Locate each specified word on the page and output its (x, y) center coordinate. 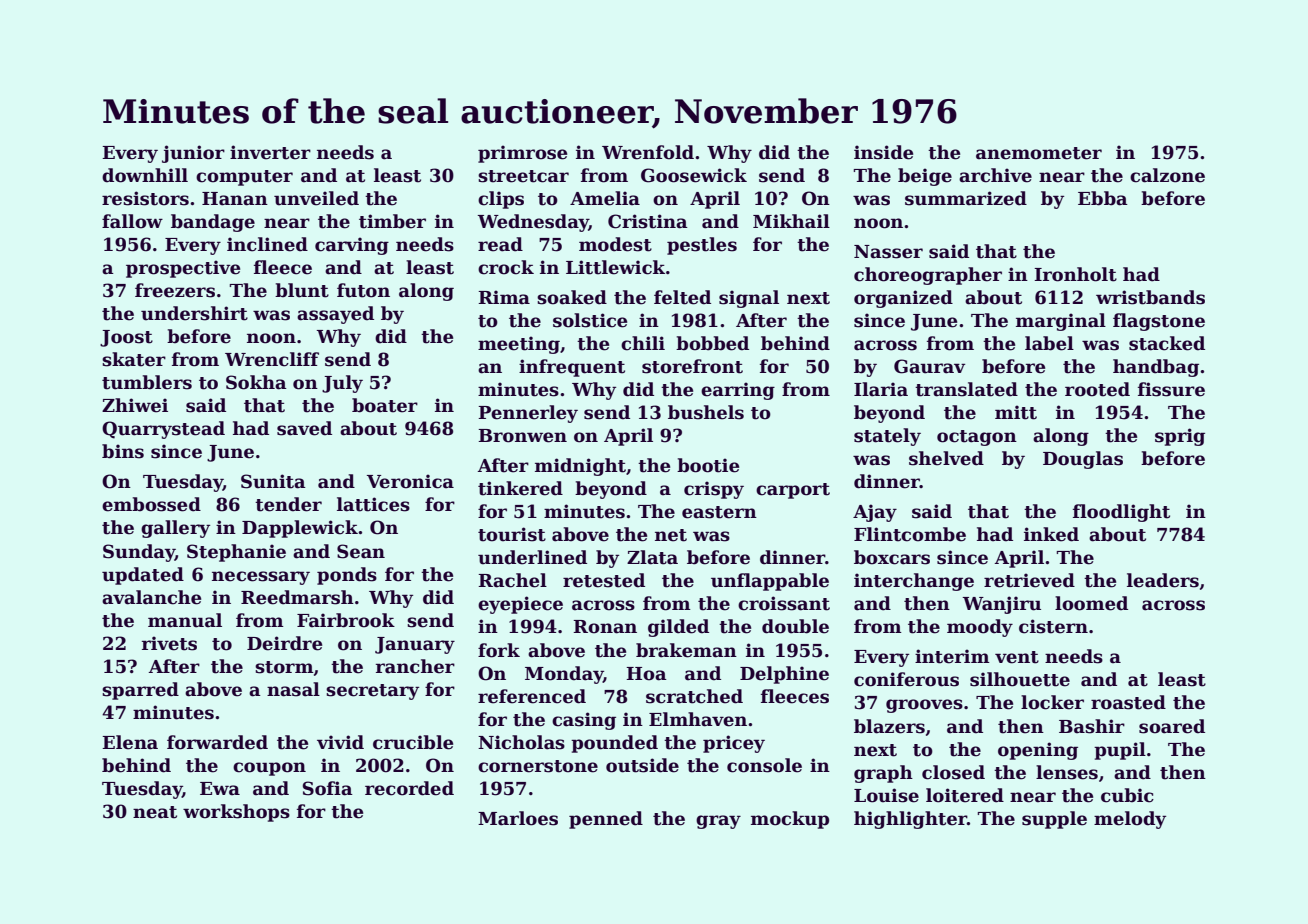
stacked (1167, 343)
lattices (373, 504)
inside (883, 152)
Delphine (784, 675)
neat (155, 812)
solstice (590, 320)
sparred (140, 691)
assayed (335, 315)
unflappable (770, 582)
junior (193, 154)
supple (1054, 820)
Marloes (518, 818)
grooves (924, 706)
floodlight (1121, 513)
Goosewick (694, 175)
